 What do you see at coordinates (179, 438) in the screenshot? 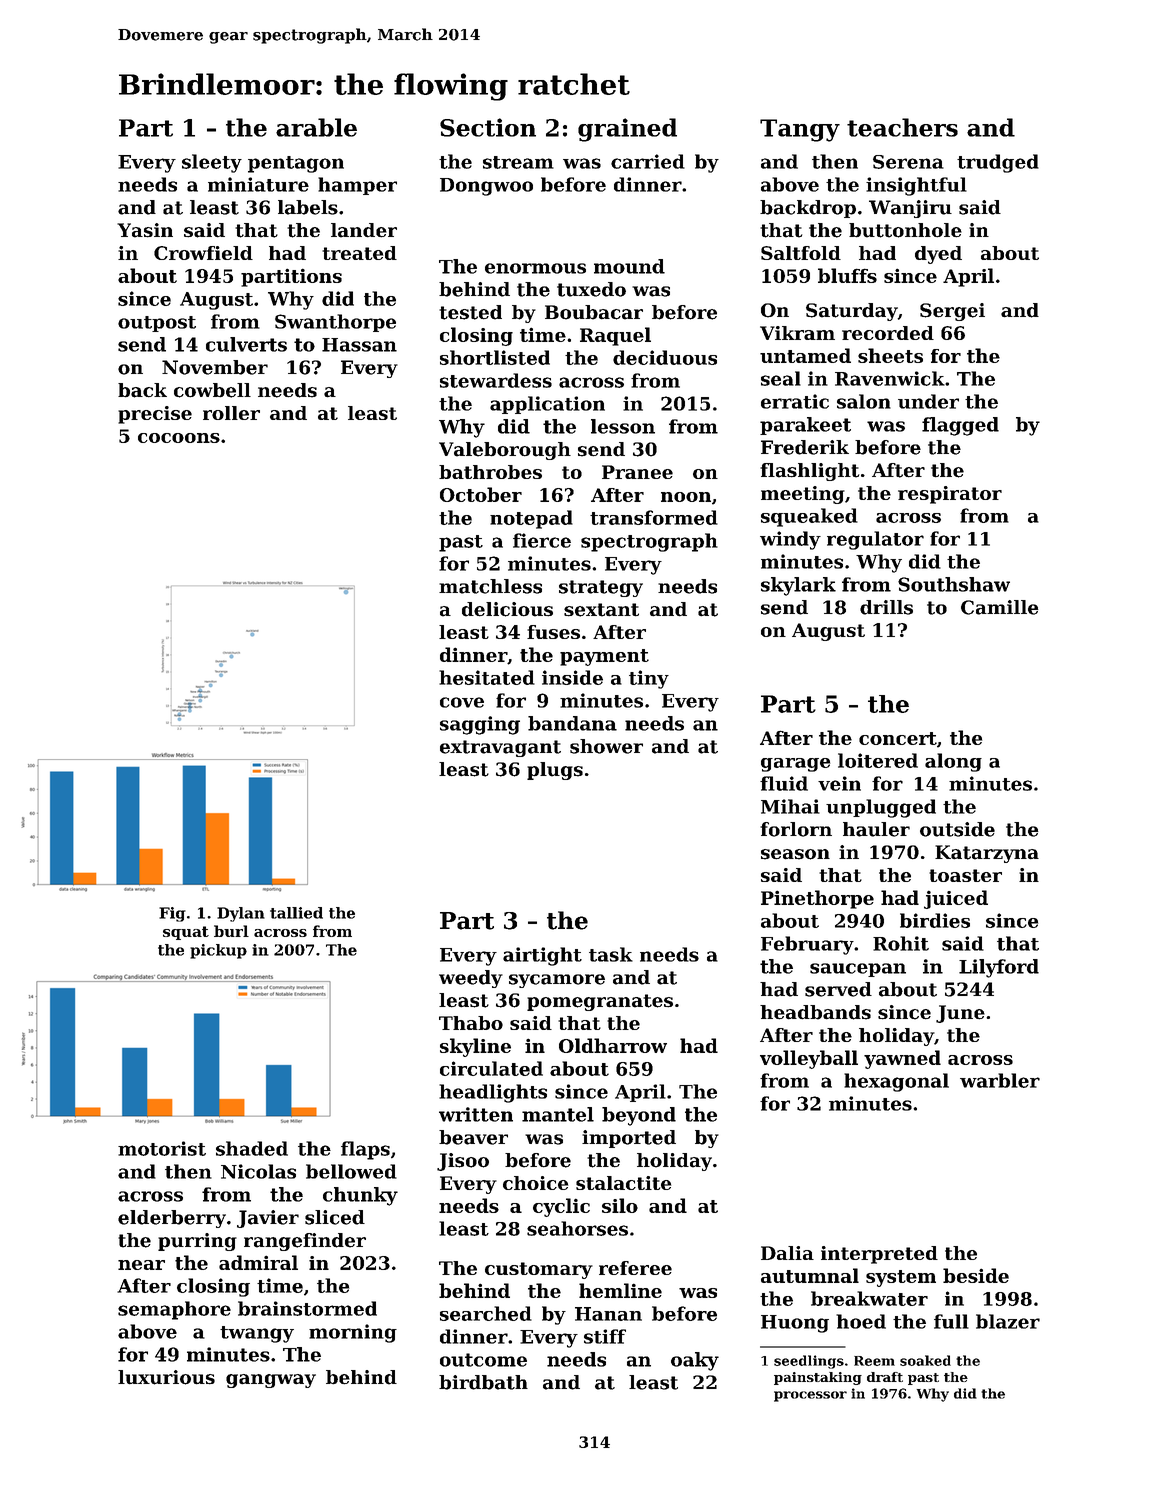
I see `cocoons` at bounding box center [179, 438].
